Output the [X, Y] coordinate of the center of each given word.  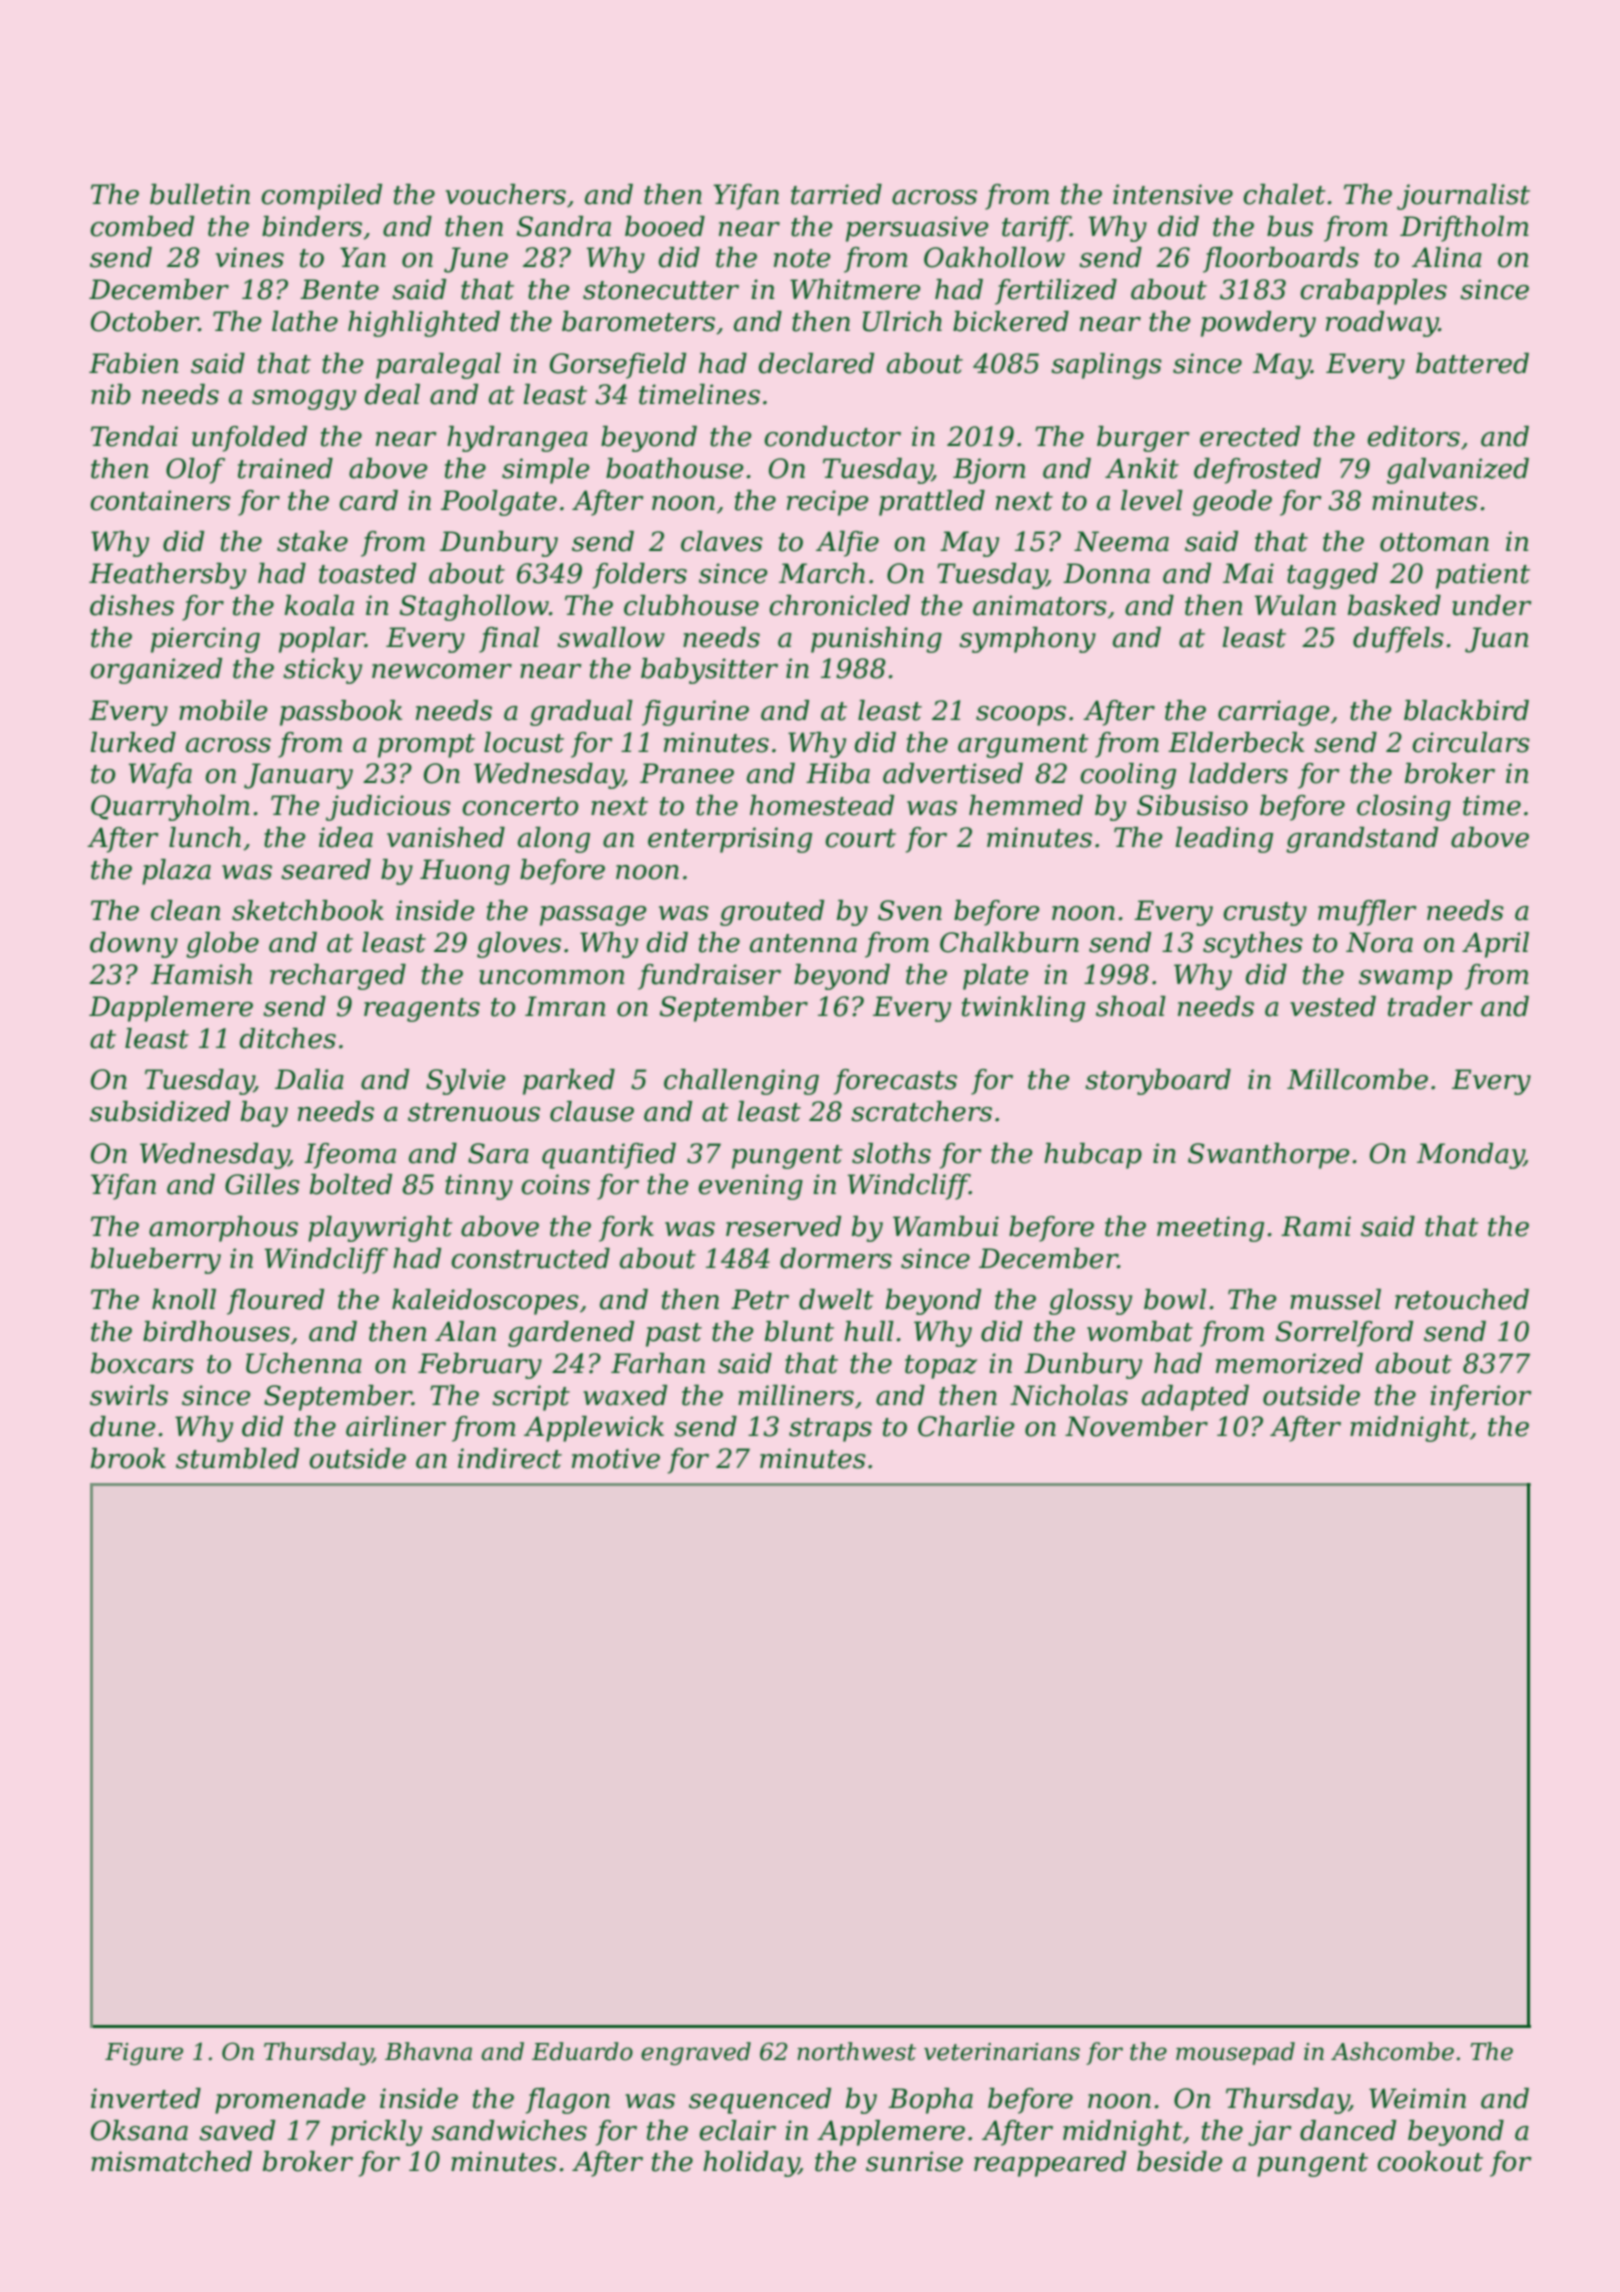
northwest [856, 2051]
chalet [1284, 194]
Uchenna [304, 1363]
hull [869, 1331]
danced [1348, 2130]
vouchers [506, 194]
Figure [144, 2054]
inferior [1481, 1398]
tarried [836, 194]
